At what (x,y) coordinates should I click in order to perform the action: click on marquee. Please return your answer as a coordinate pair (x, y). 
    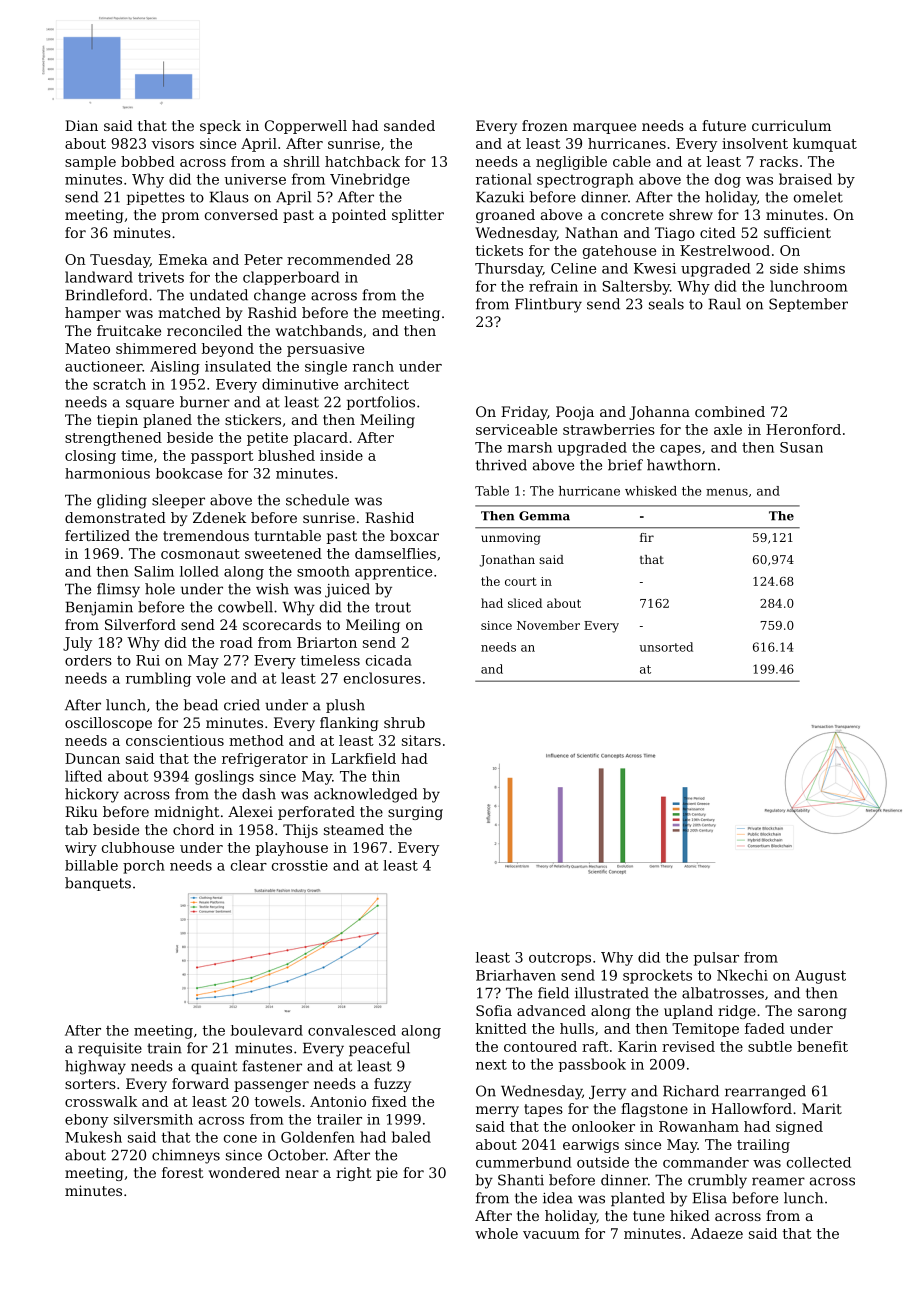
    Looking at the image, I should click on (604, 128).
